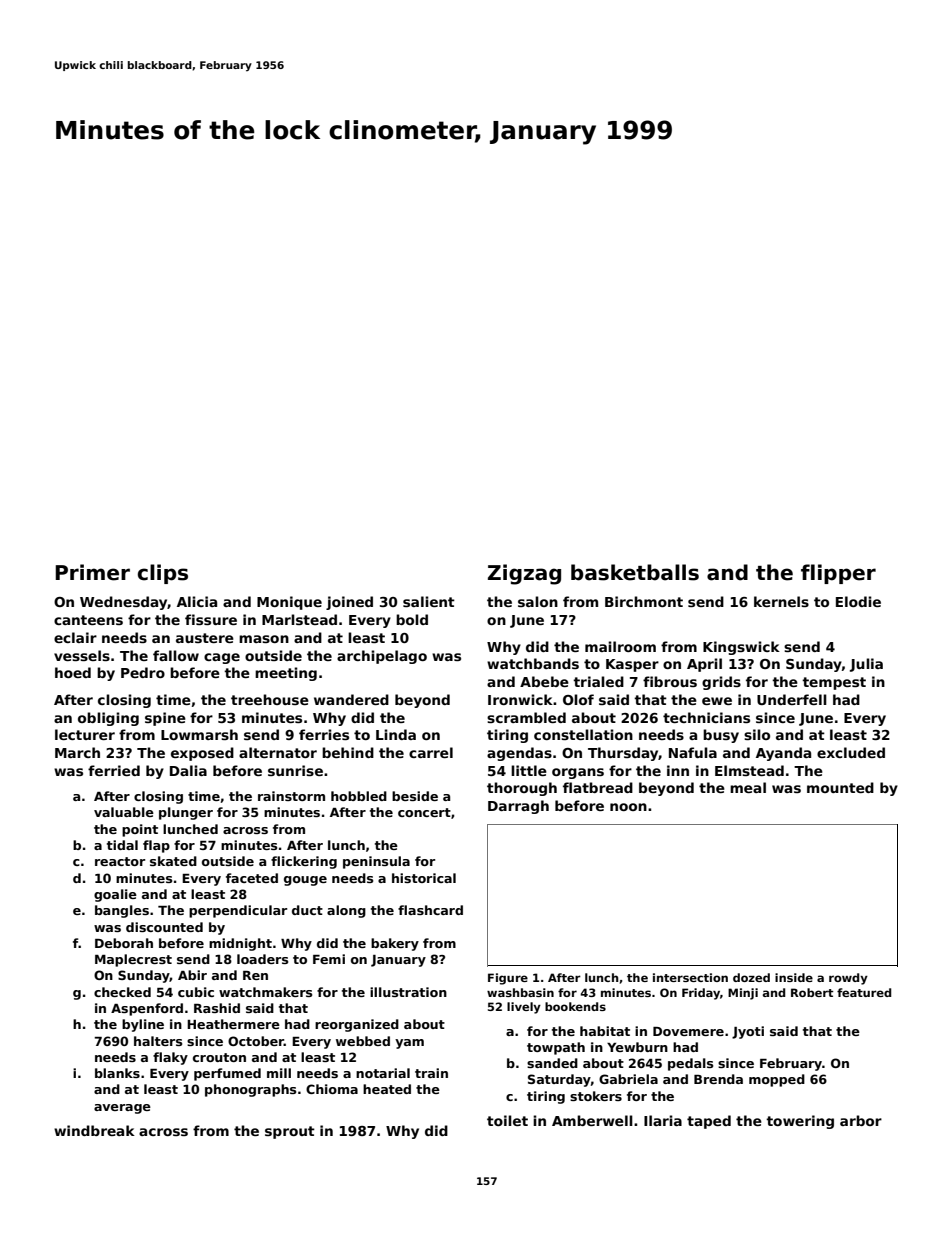 The image size is (952, 1233). What do you see at coordinates (592, 1120) in the document?
I see `Amberwell` at bounding box center [592, 1120].
